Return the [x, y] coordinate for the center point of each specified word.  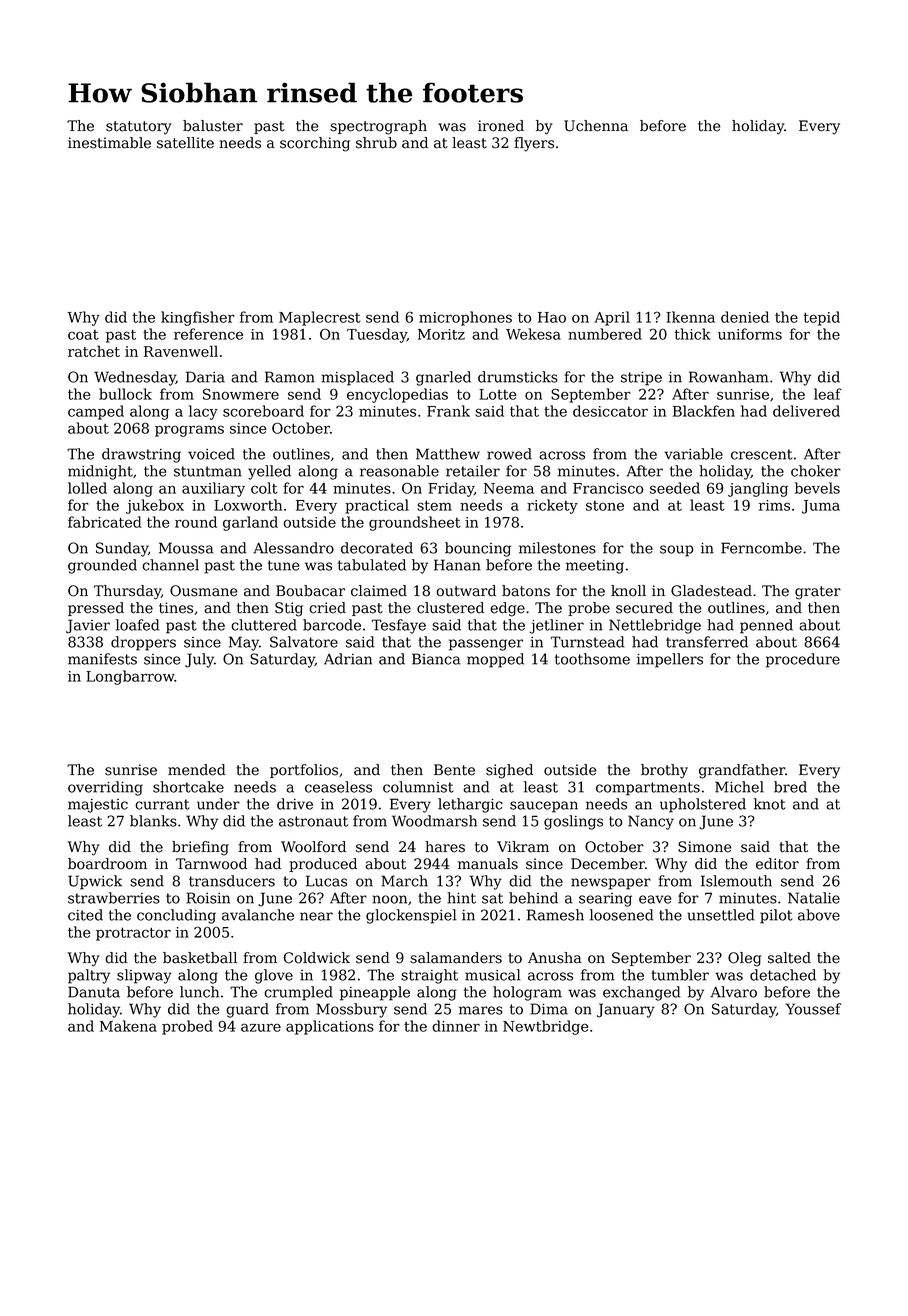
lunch [199, 992]
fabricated [105, 522]
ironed [501, 126]
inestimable [109, 143]
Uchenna [596, 126]
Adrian [348, 659]
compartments [648, 789]
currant [162, 804]
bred [790, 787]
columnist [418, 787]
